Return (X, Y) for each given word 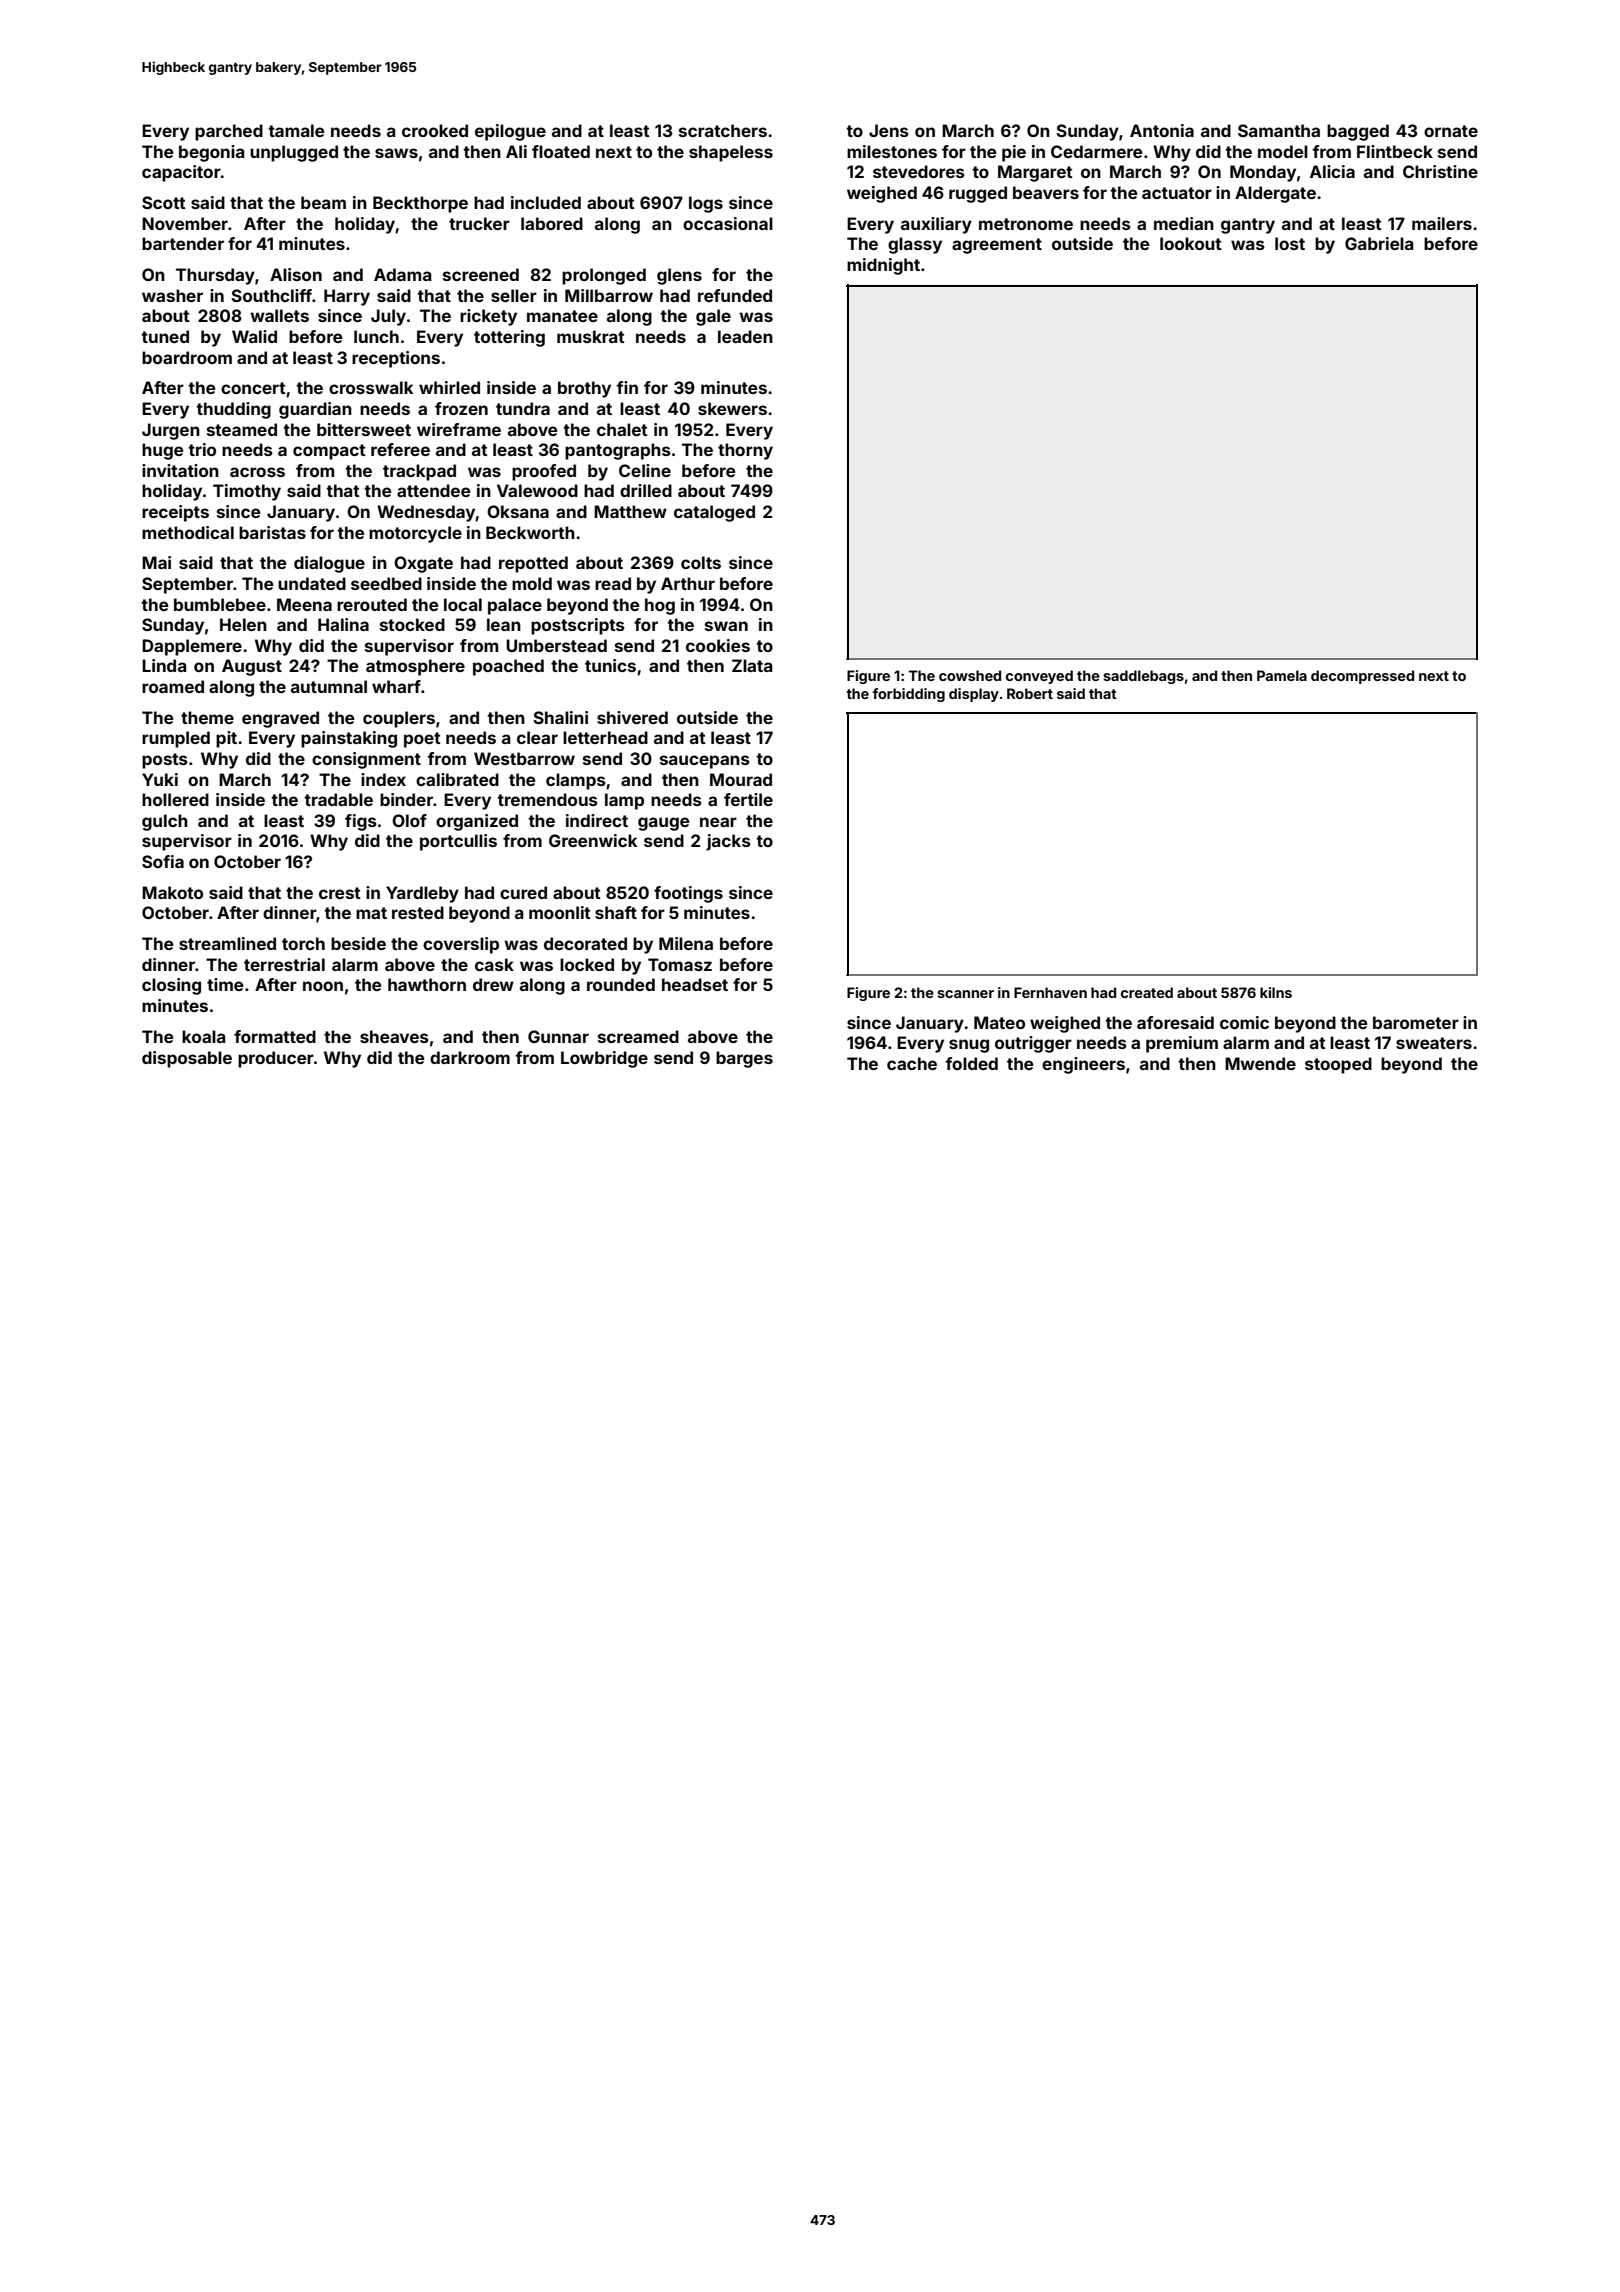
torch (303, 943)
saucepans (705, 762)
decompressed (1362, 677)
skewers (732, 408)
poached (508, 667)
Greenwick (593, 840)
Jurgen (171, 431)
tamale (296, 130)
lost (1290, 243)
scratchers (723, 130)
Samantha (1279, 130)
